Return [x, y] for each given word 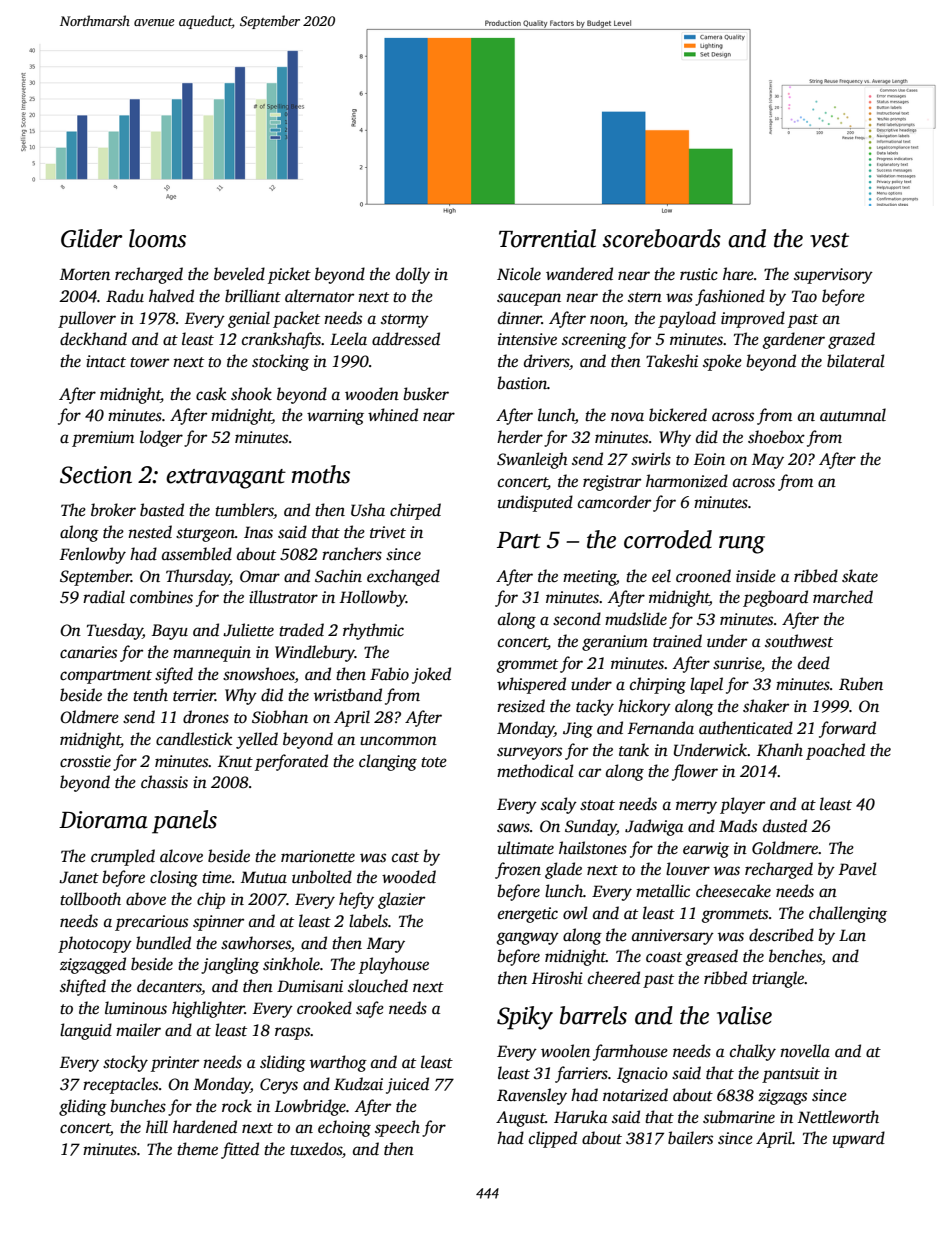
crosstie [85, 761]
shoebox [776, 437]
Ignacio [642, 1075]
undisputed [535, 503]
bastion [522, 383]
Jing [578, 730]
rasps [293, 1033]
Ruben [861, 684]
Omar [260, 576]
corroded [668, 539]
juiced [407, 1085]
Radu [125, 296]
